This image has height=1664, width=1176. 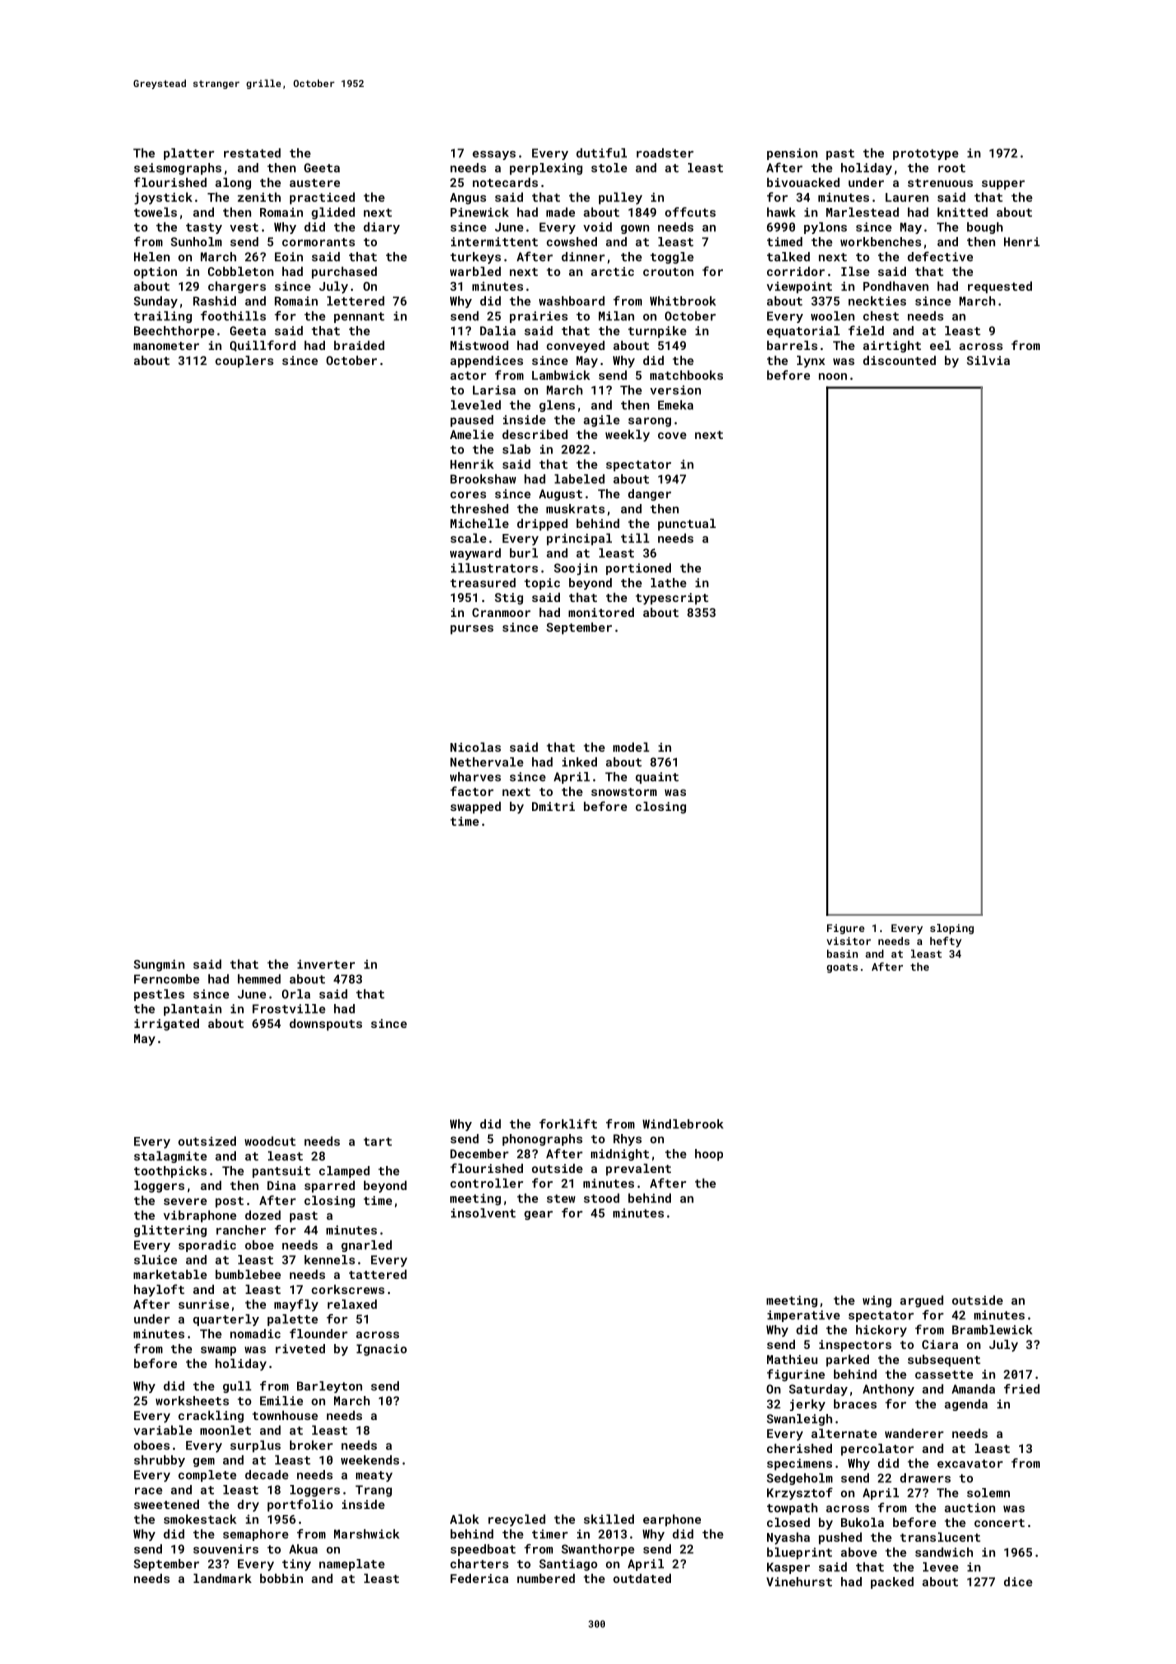 What do you see at coordinates (799, 1582) in the image?
I see `Vinehurst` at bounding box center [799, 1582].
